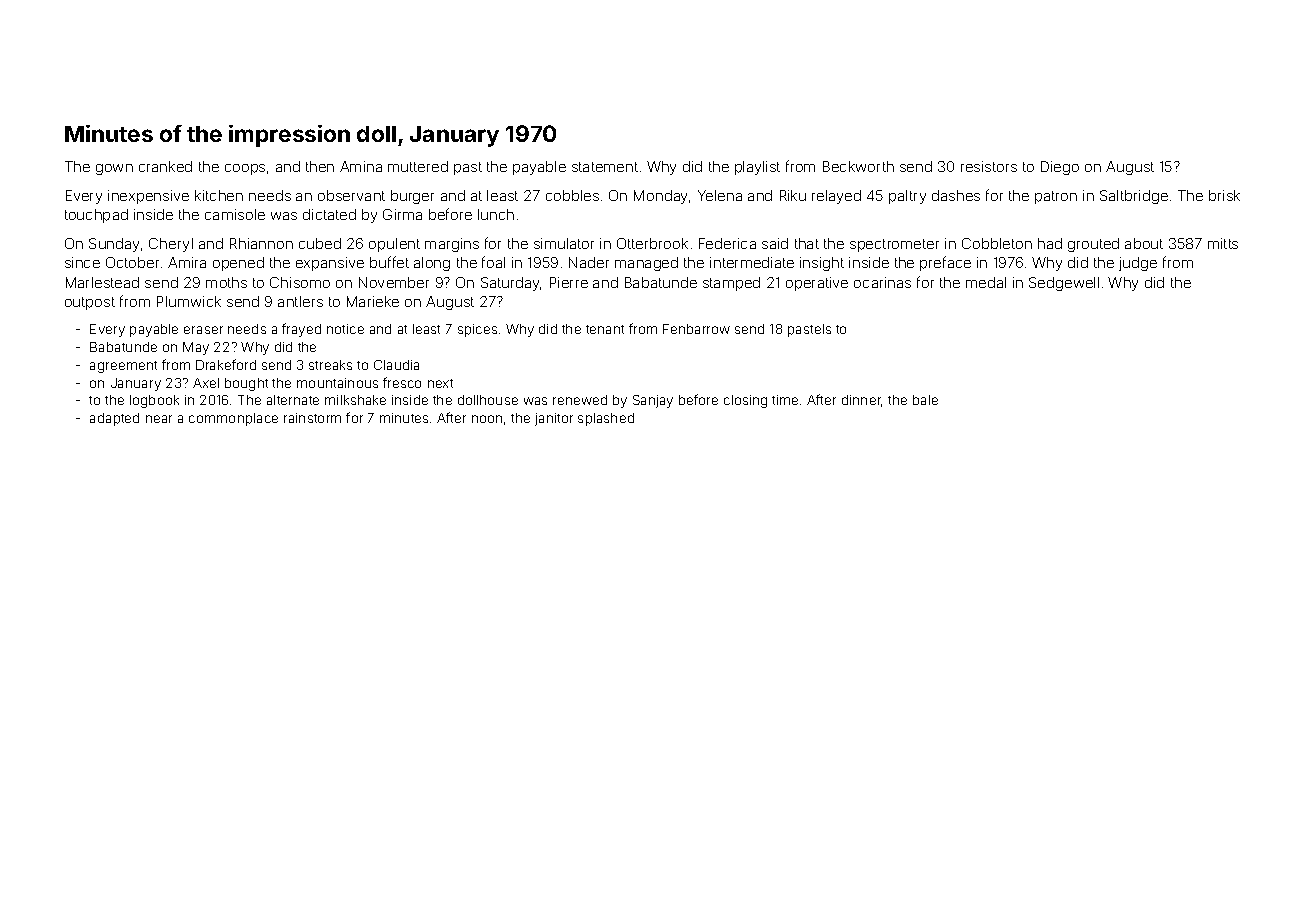 The width and height of the screenshot is (1308, 924). I want to click on cranked, so click(165, 166).
